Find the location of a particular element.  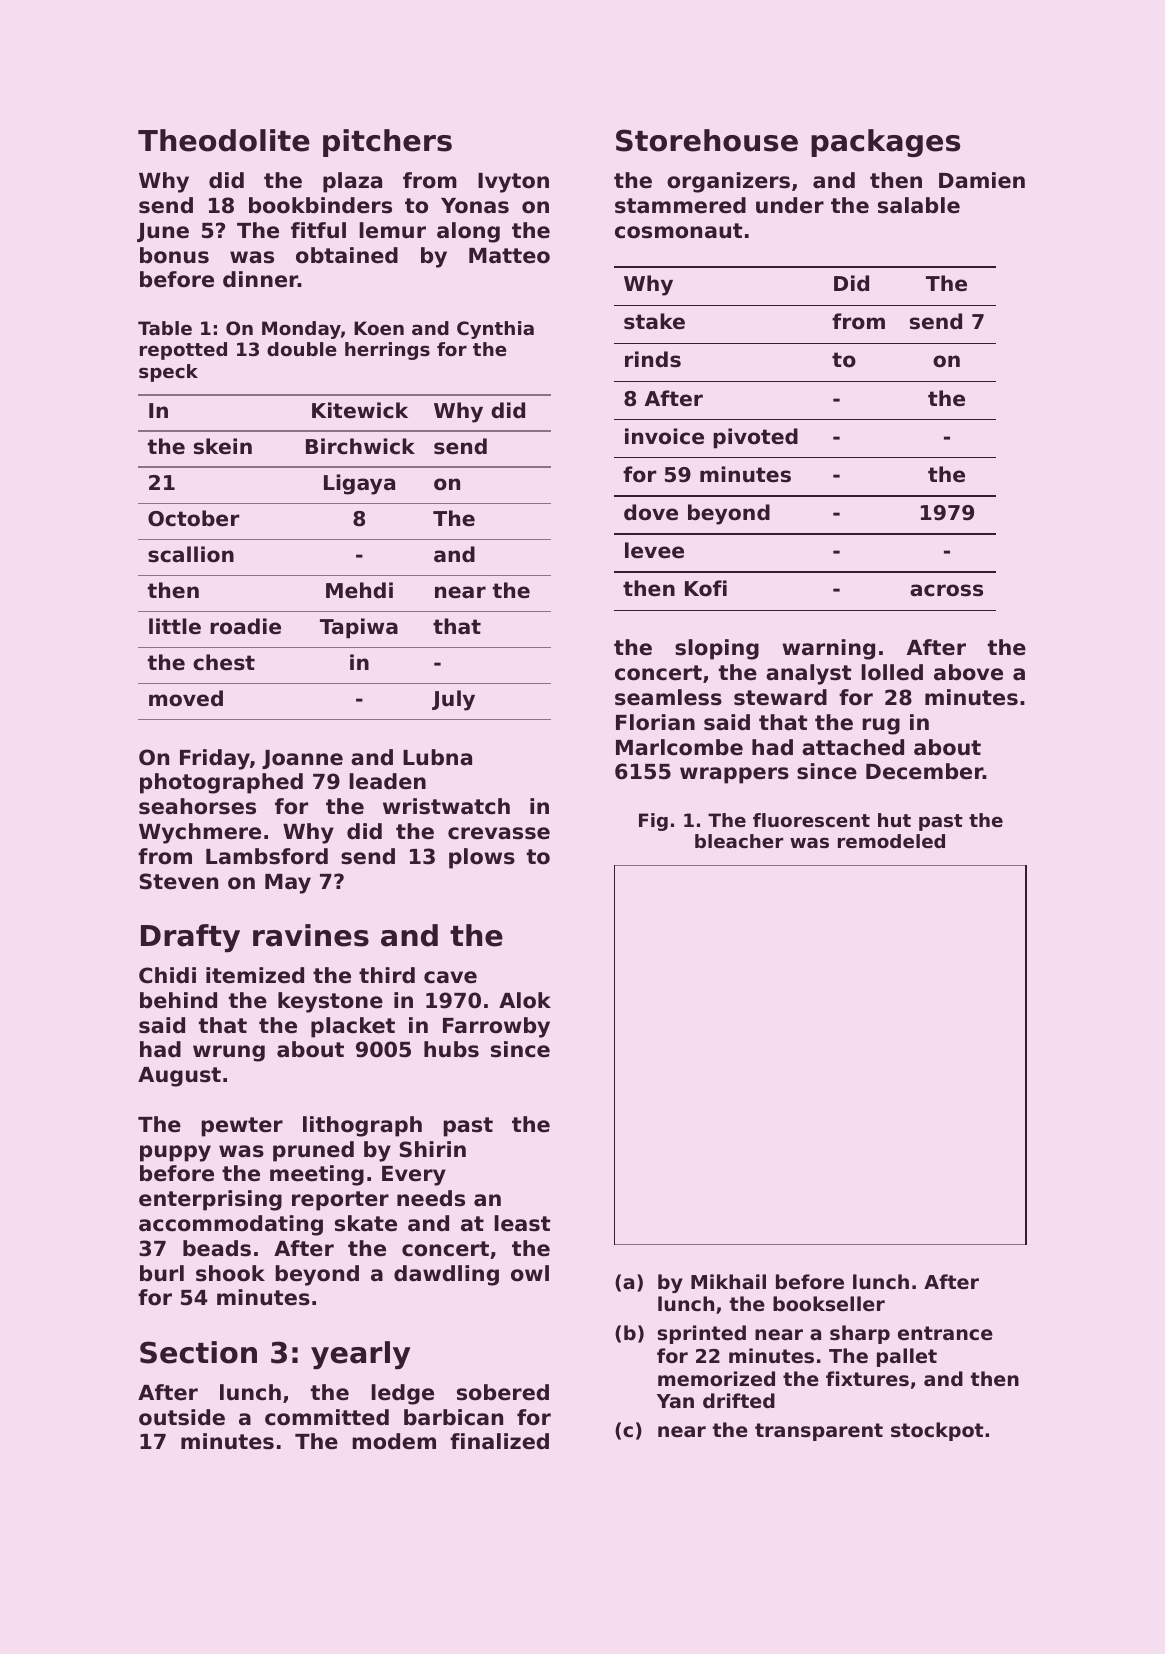

Theodolite is located at coordinates (224, 140).
